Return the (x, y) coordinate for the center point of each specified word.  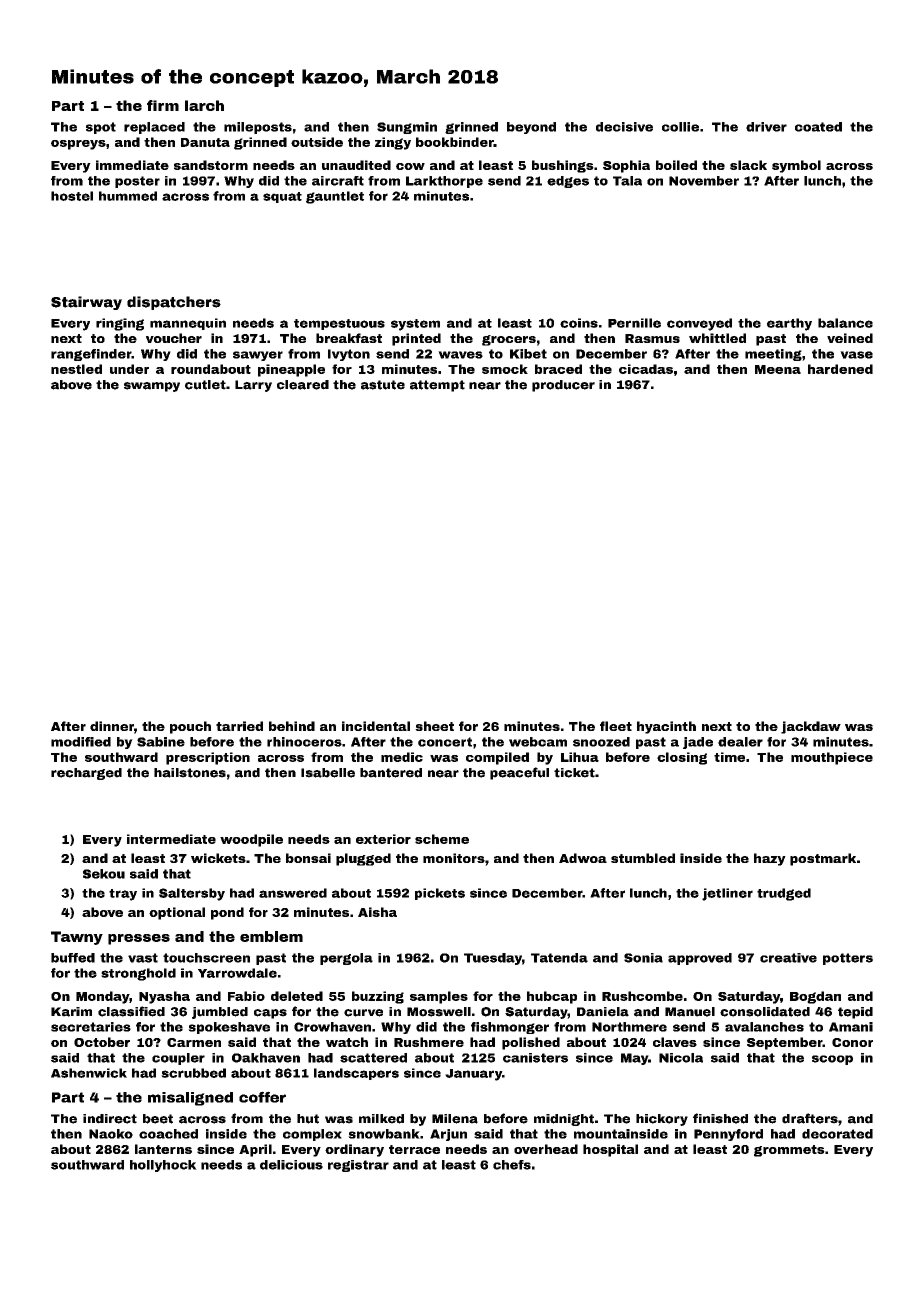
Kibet (528, 354)
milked (381, 1119)
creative (788, 958)
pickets (440, 894)
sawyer (258, 356)
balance (845, 323)
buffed (73, 958)
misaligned (190, 1099)
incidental (376, 726)
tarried (239, 726)
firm (163, 105)
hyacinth (666, 727)
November (704, 181)
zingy (393, 143)
